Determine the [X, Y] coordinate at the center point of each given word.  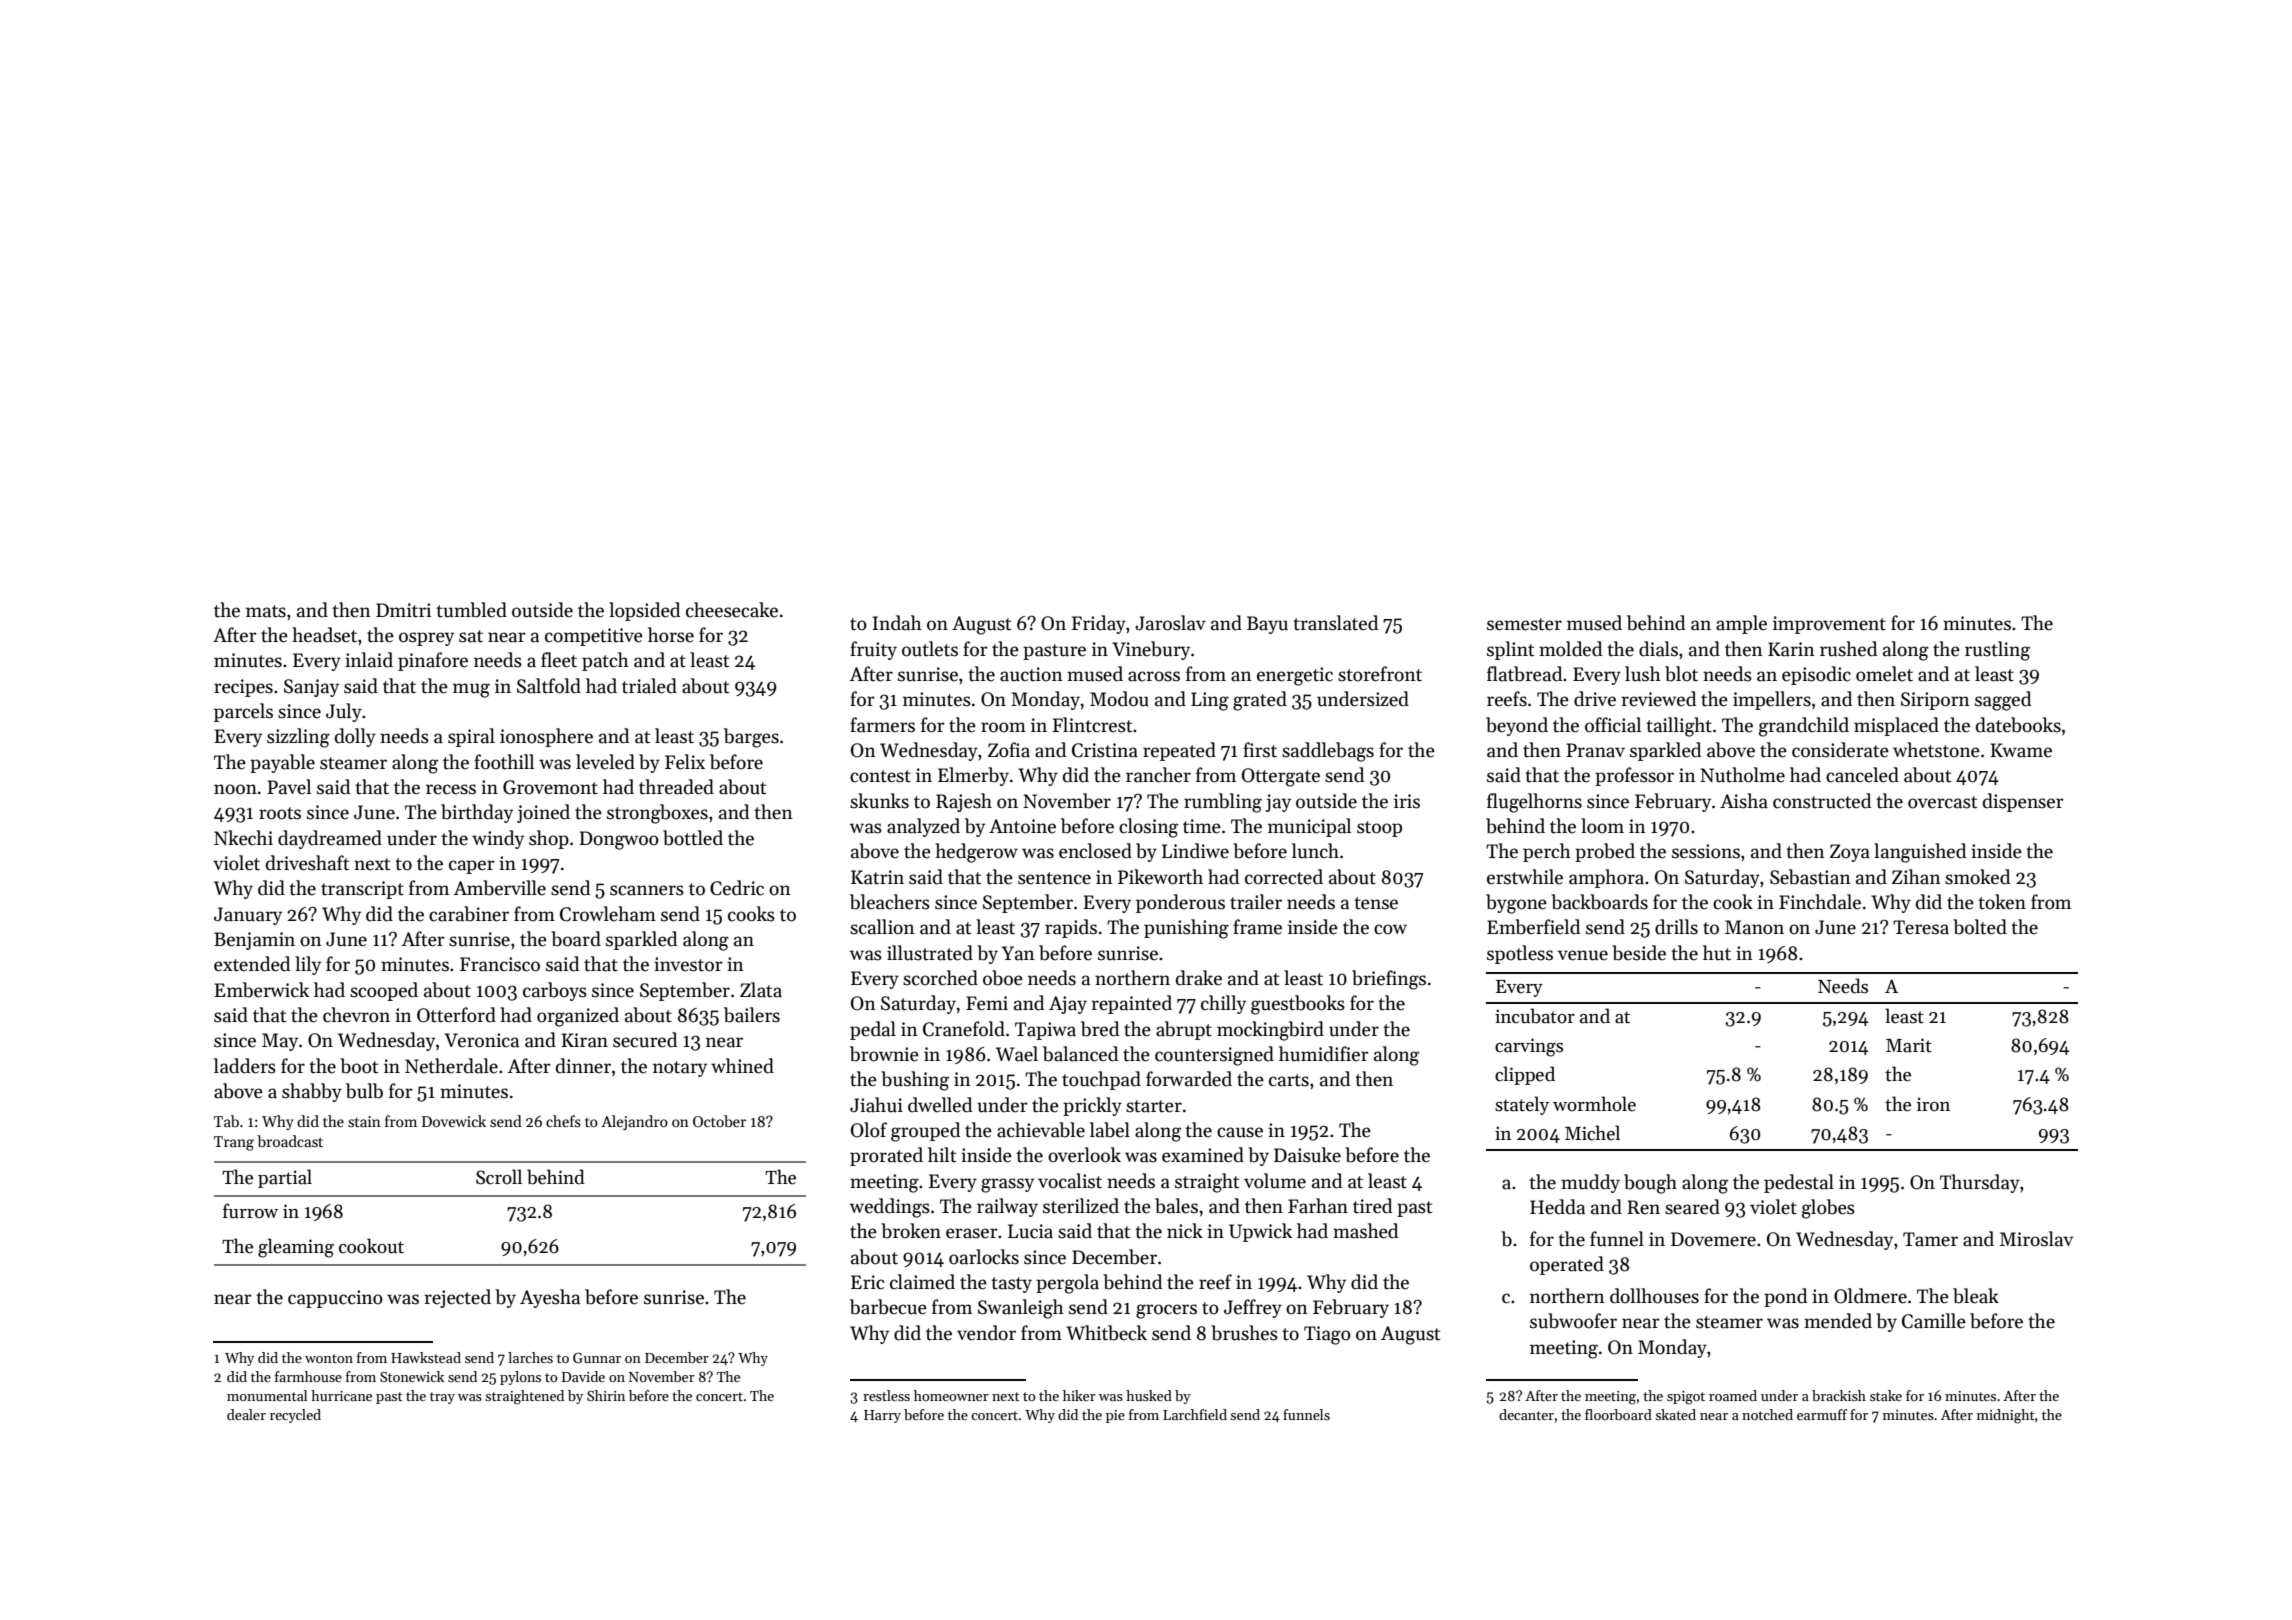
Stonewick [412, 1376]
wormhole [1594, 1104]
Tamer [1930, 1239]
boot [359, 1066]
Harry [882, 1416]
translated [1335, 623]
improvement [1829, 625]
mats [266, 611]
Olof [869, 1130]
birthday [477, 813]
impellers [1772, 700]
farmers [882, 725]
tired [1372, 1206]
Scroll [499, 1177]
